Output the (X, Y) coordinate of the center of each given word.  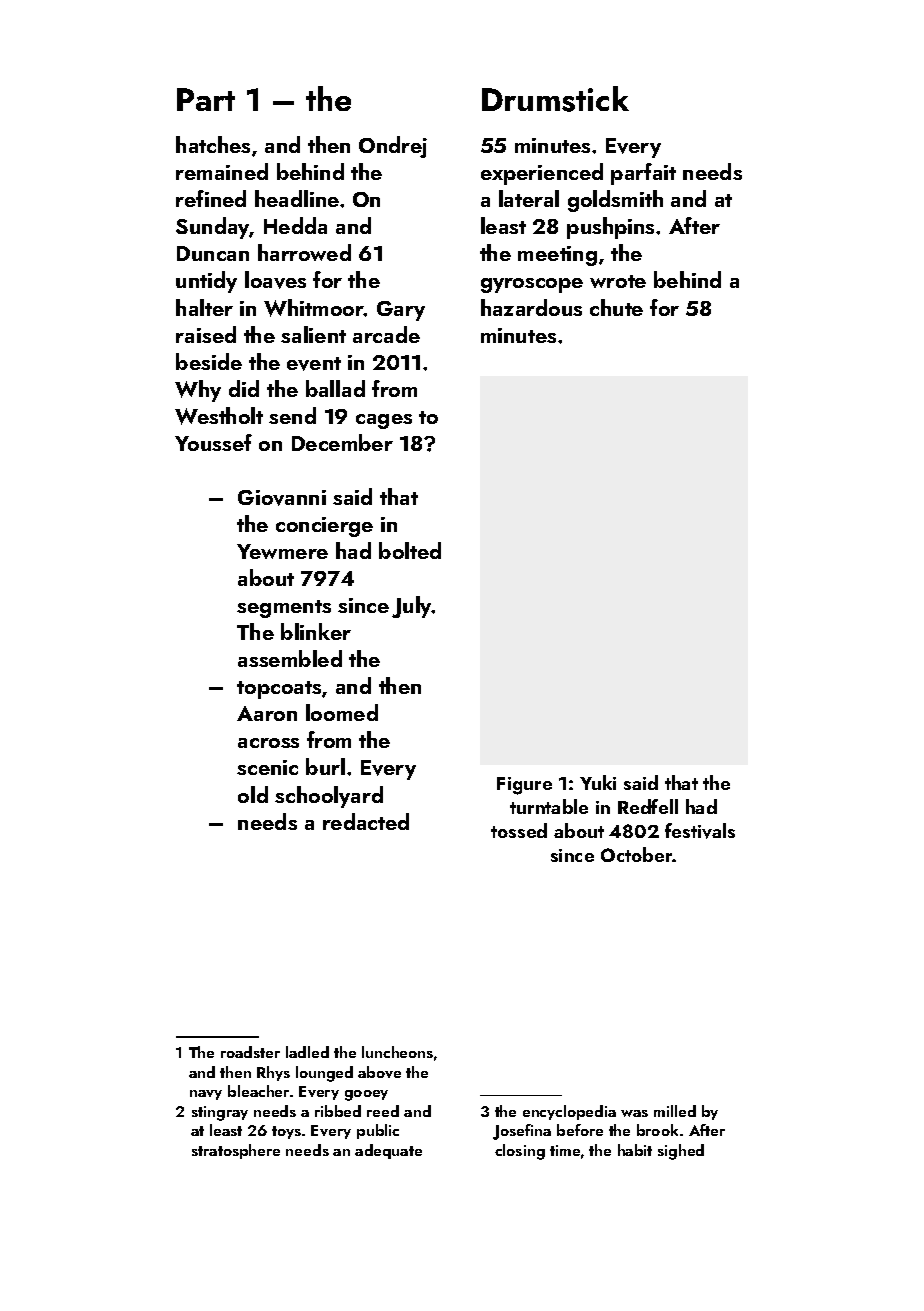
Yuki (598, 782)
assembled (290, 658)
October (637, 854)
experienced (542, 174)
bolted (410, 550)
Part (206, 99)
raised (206, 334)
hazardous (531, 307)
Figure (524, 786)
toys (286, 1132)
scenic (267, 767)
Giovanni (282, 498)
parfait (643, 174)
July (412, 607)
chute (616, 307)
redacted (366, 821)
